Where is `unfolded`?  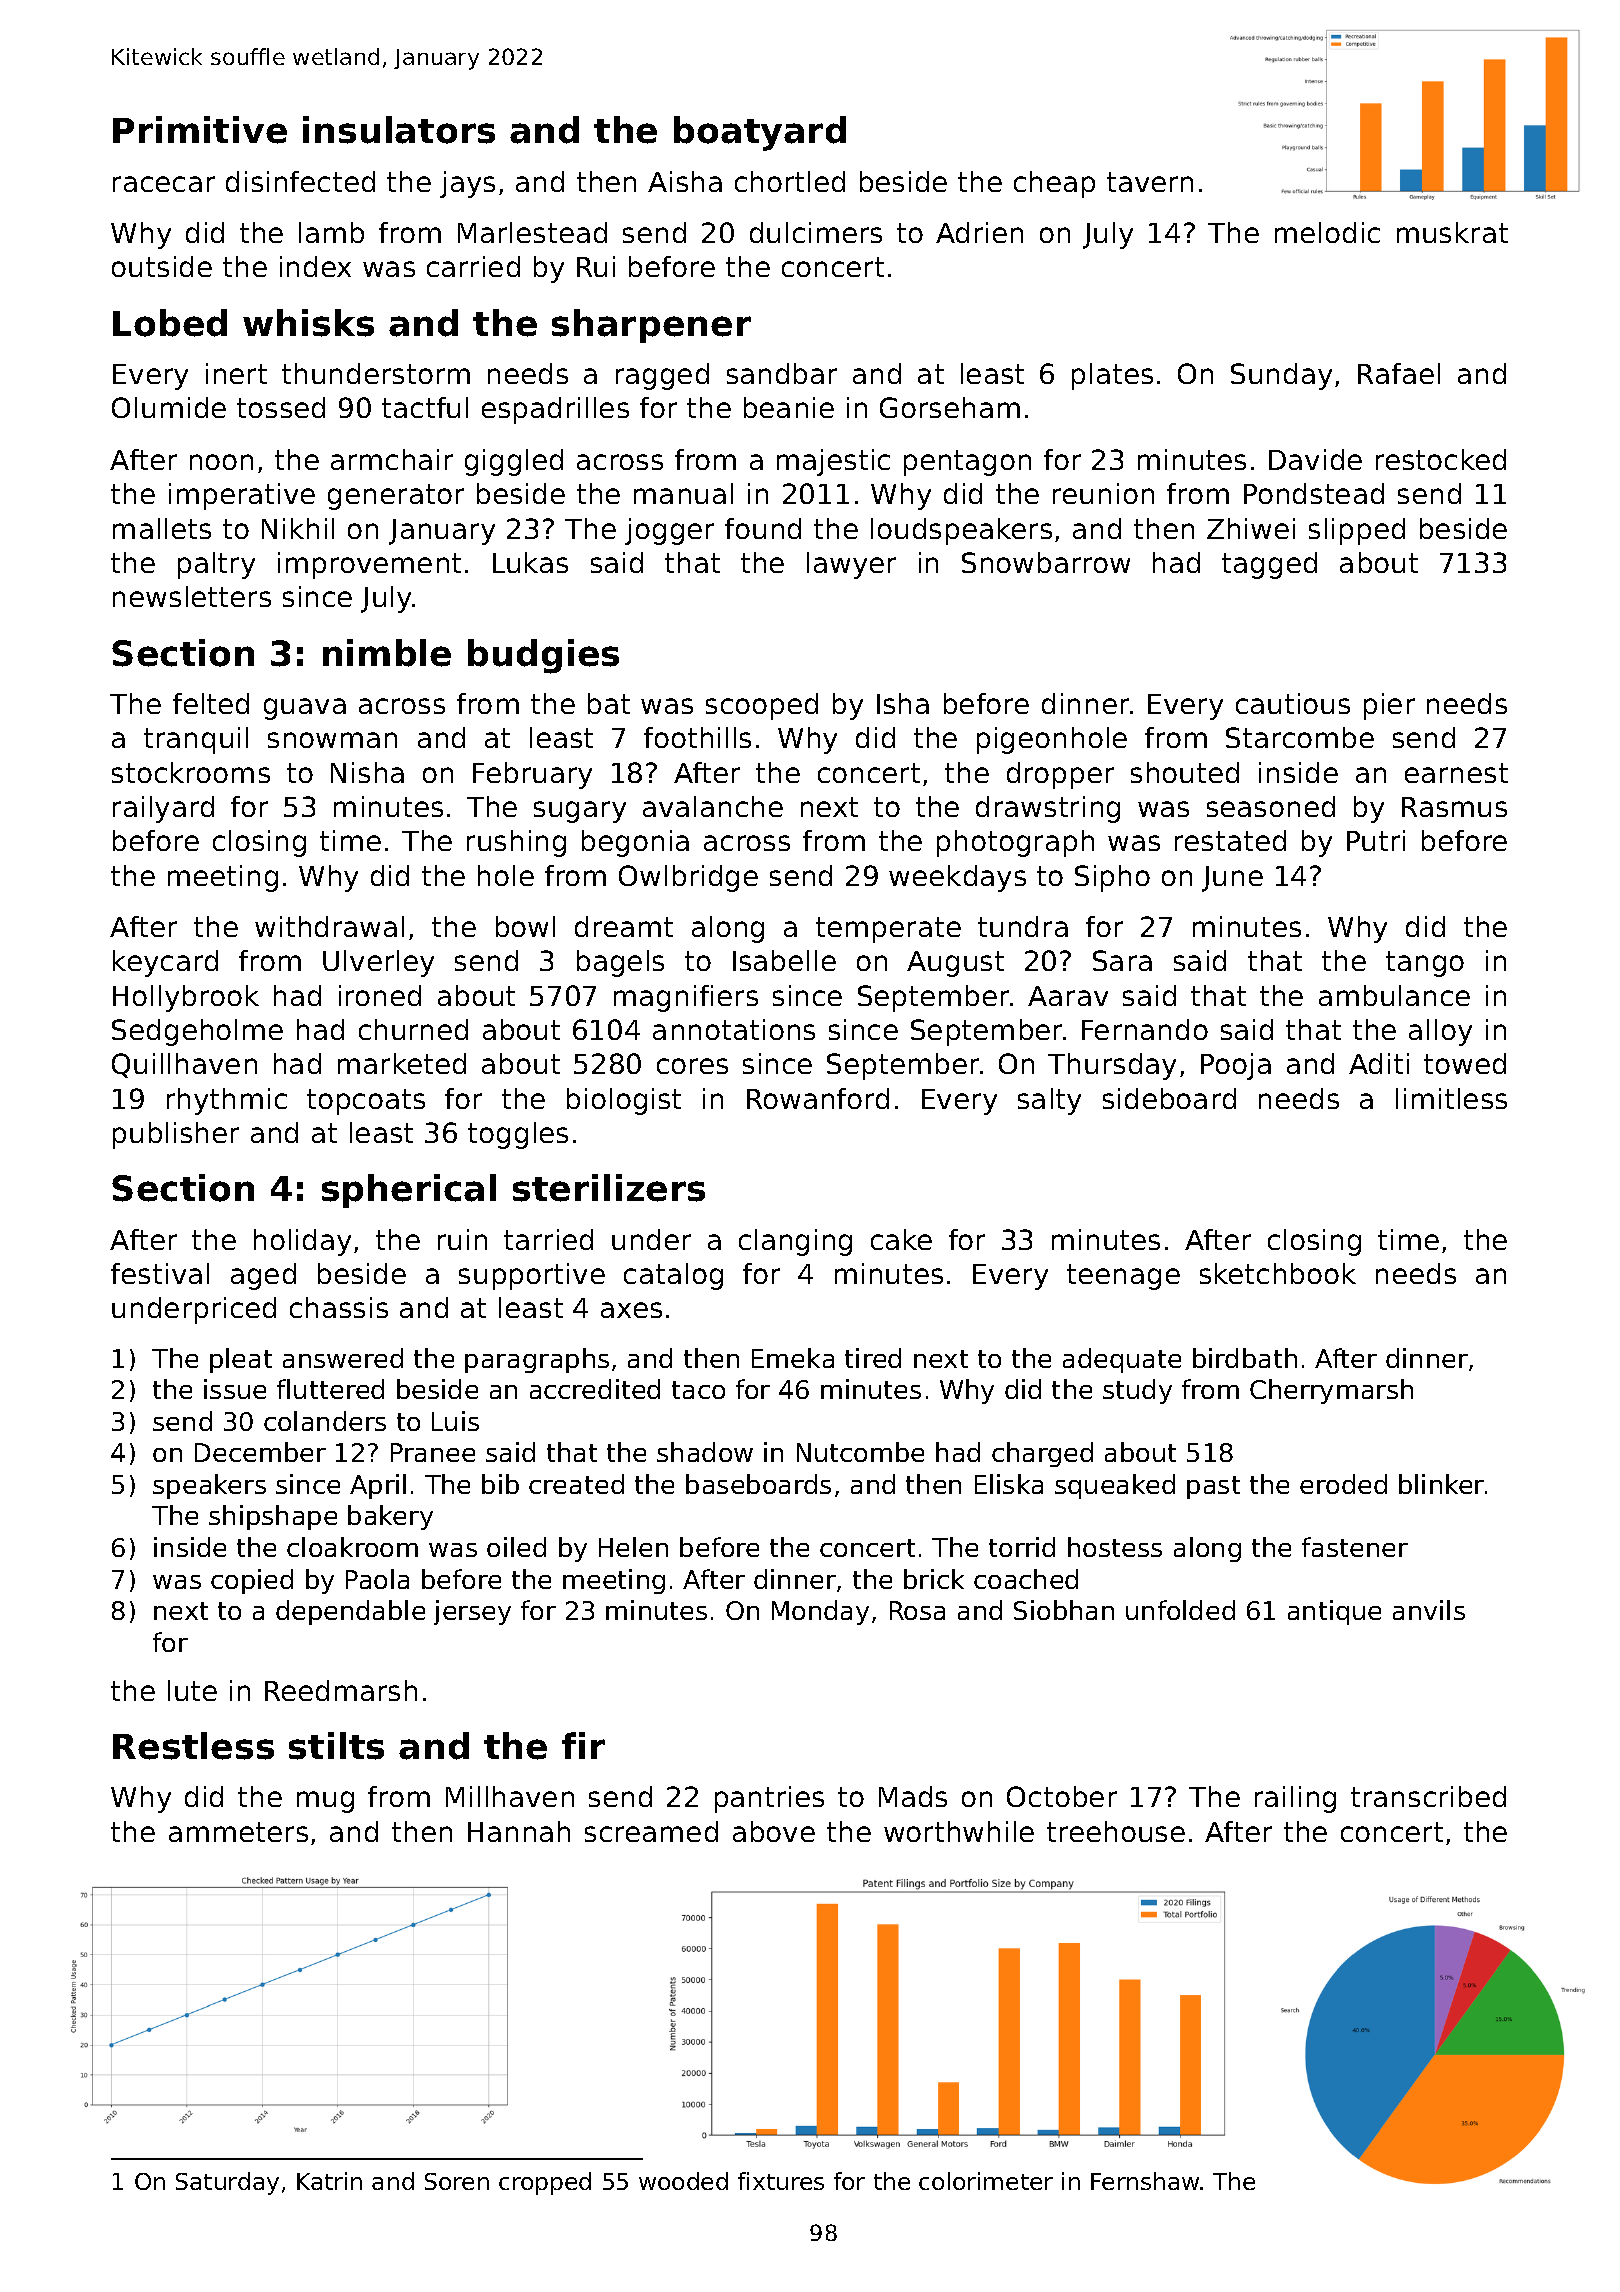
unfolded is located at coordinates (1180, 1610).
